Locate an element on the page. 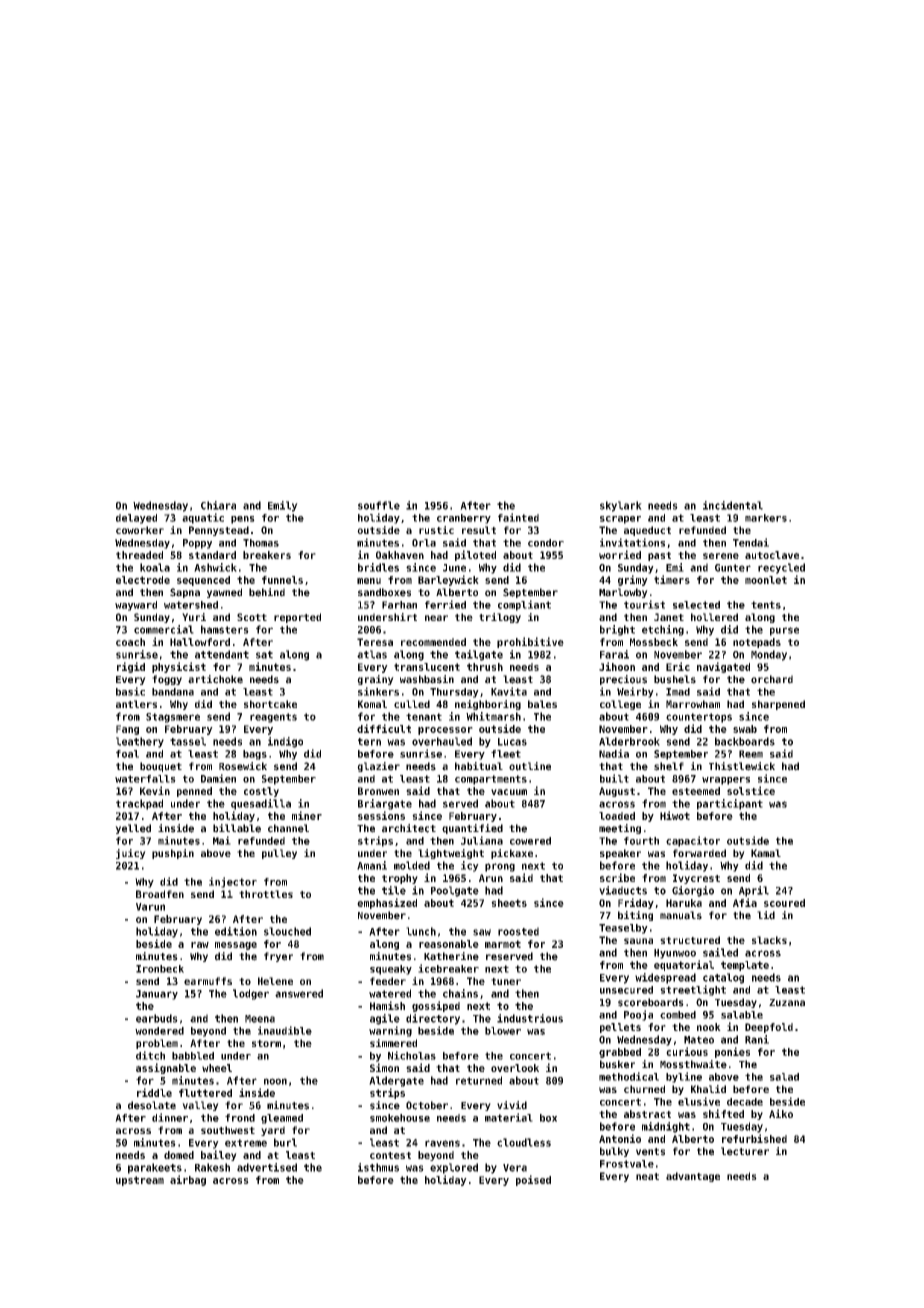  artichoke is located at coordinates (215, 679).
